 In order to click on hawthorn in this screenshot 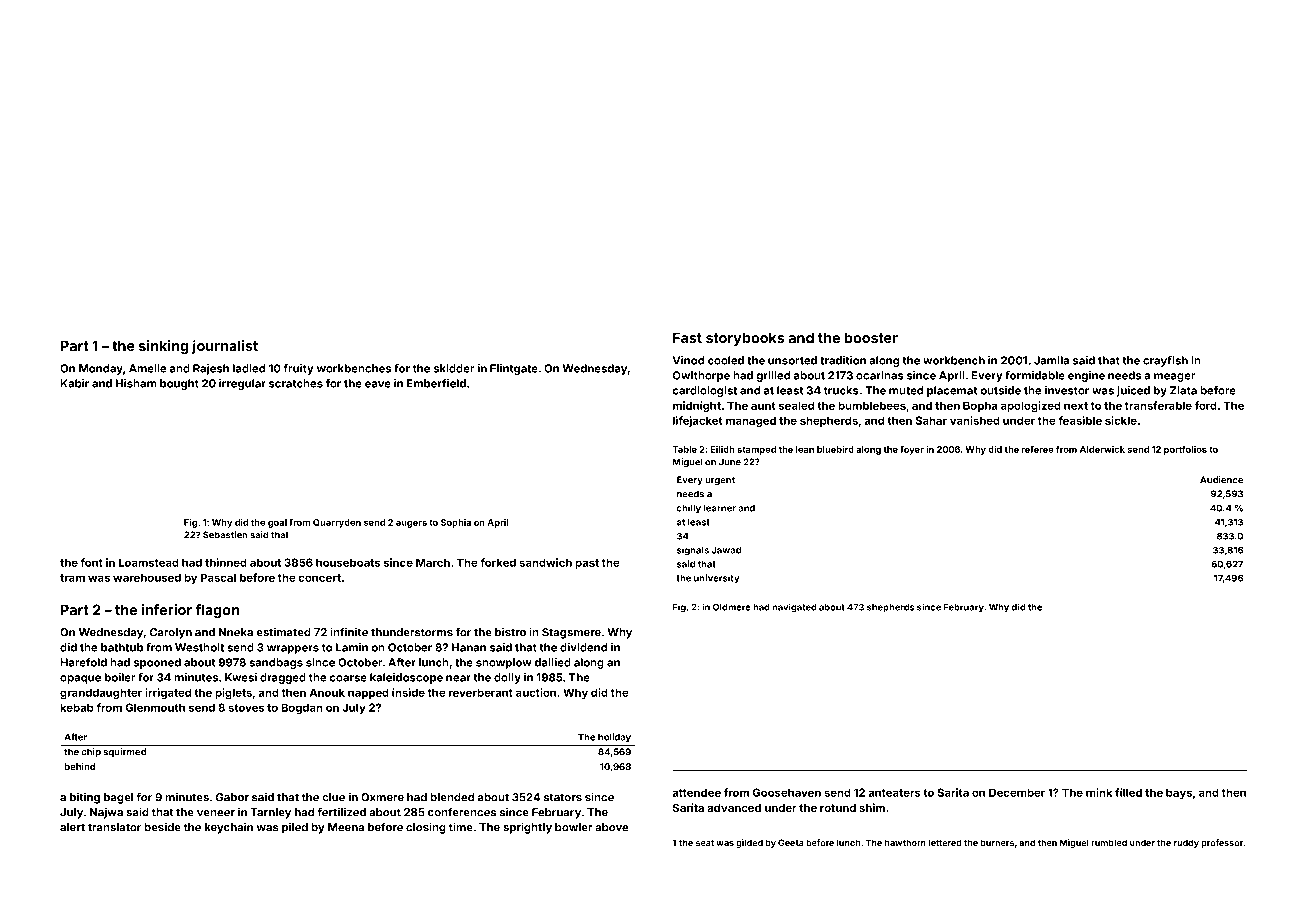, I will do `click(905, 842)`.
